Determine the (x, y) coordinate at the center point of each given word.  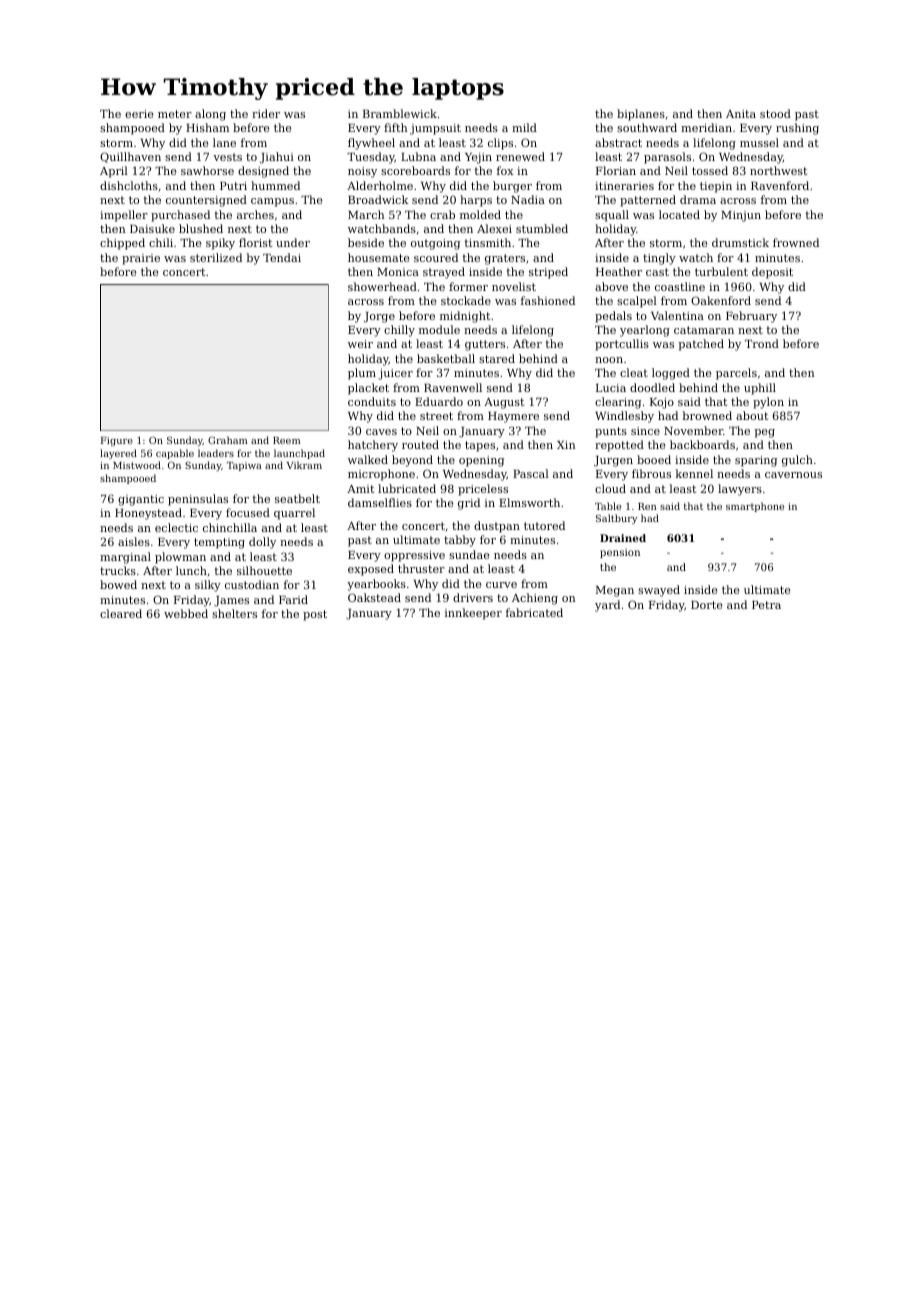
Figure (117, 441)
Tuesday (371, 158)
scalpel (637, 302)
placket (368, 389)
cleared (121, 613)
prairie (141, 259)
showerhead (382, 286)
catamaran (704, 330)
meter (175, 114)
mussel (759, 142)
